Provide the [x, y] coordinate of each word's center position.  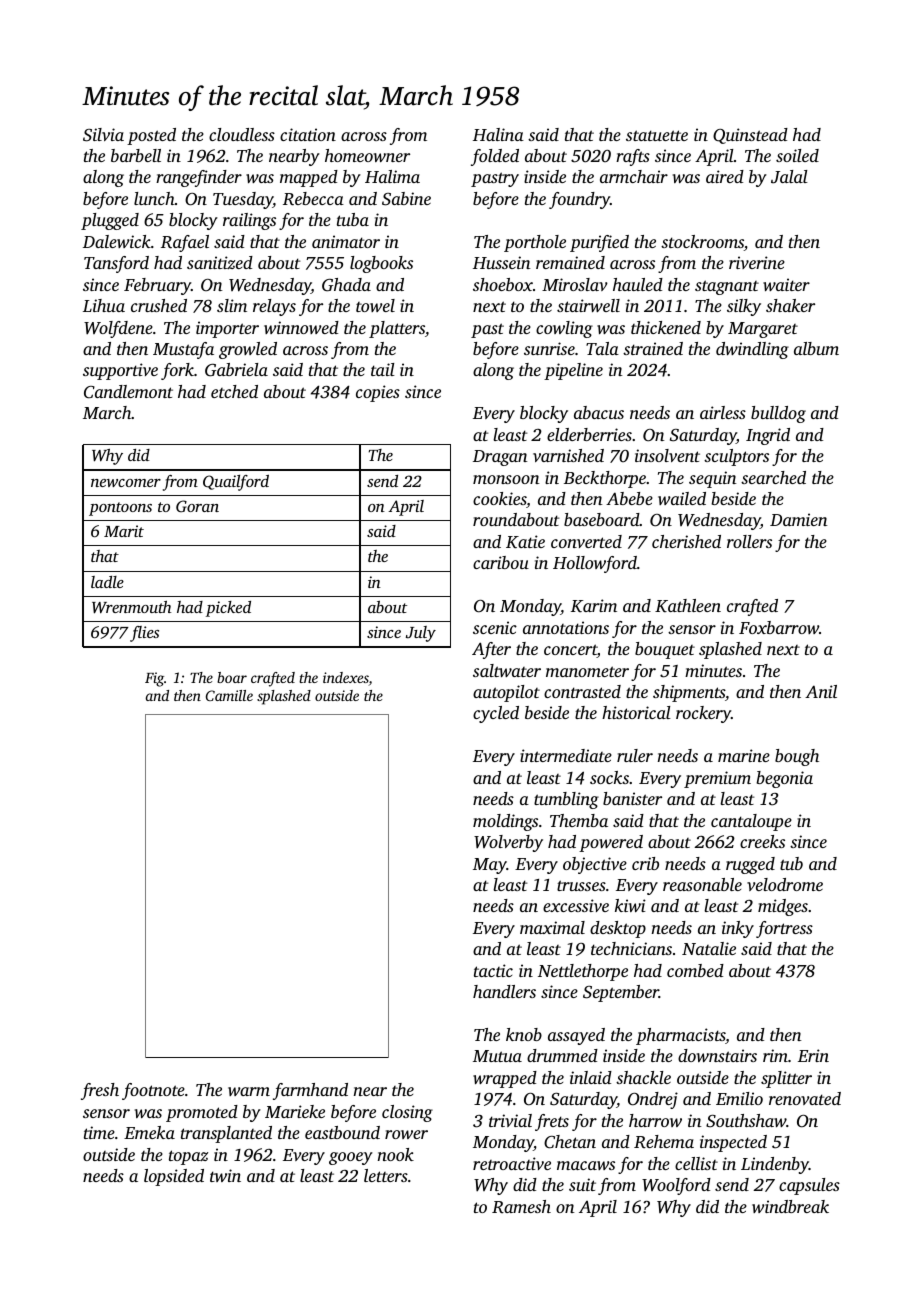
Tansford [116, 264]
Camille [229, 695]
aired [725, 176]
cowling [564, 329]
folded [495, 157]
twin [225, 1175]
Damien [799, 519]
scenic [495, 627]
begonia [784, 779]
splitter [786, 1079]
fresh [100, 1091]
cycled [496, 714]
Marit [124, 531]
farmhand [310, 1091]
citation [308, 134]
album [816, 348]
